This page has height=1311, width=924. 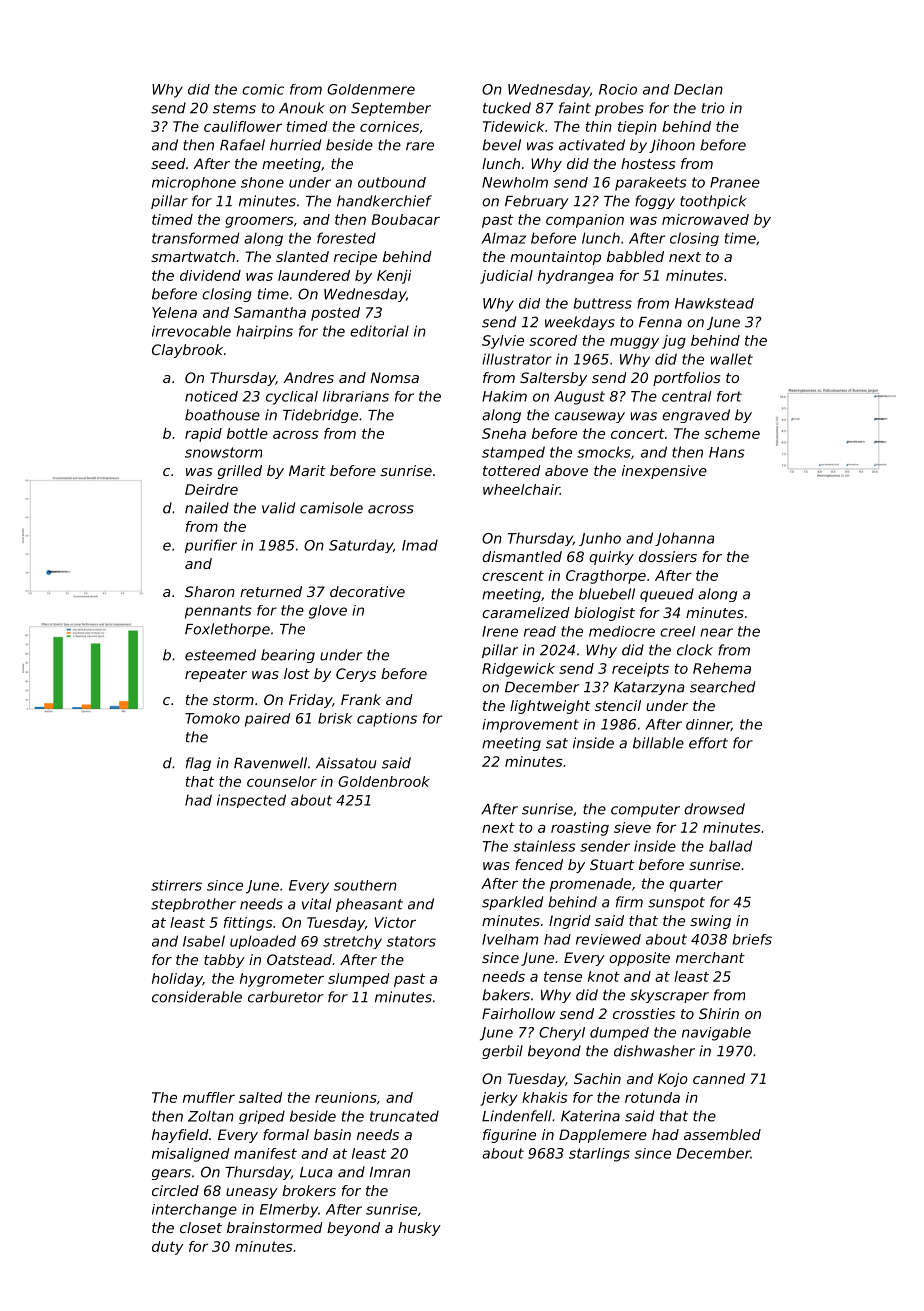 What do you see at coordinates (550, 707) in the page?
I see `lightweight` at bounding box center [550, 707].
